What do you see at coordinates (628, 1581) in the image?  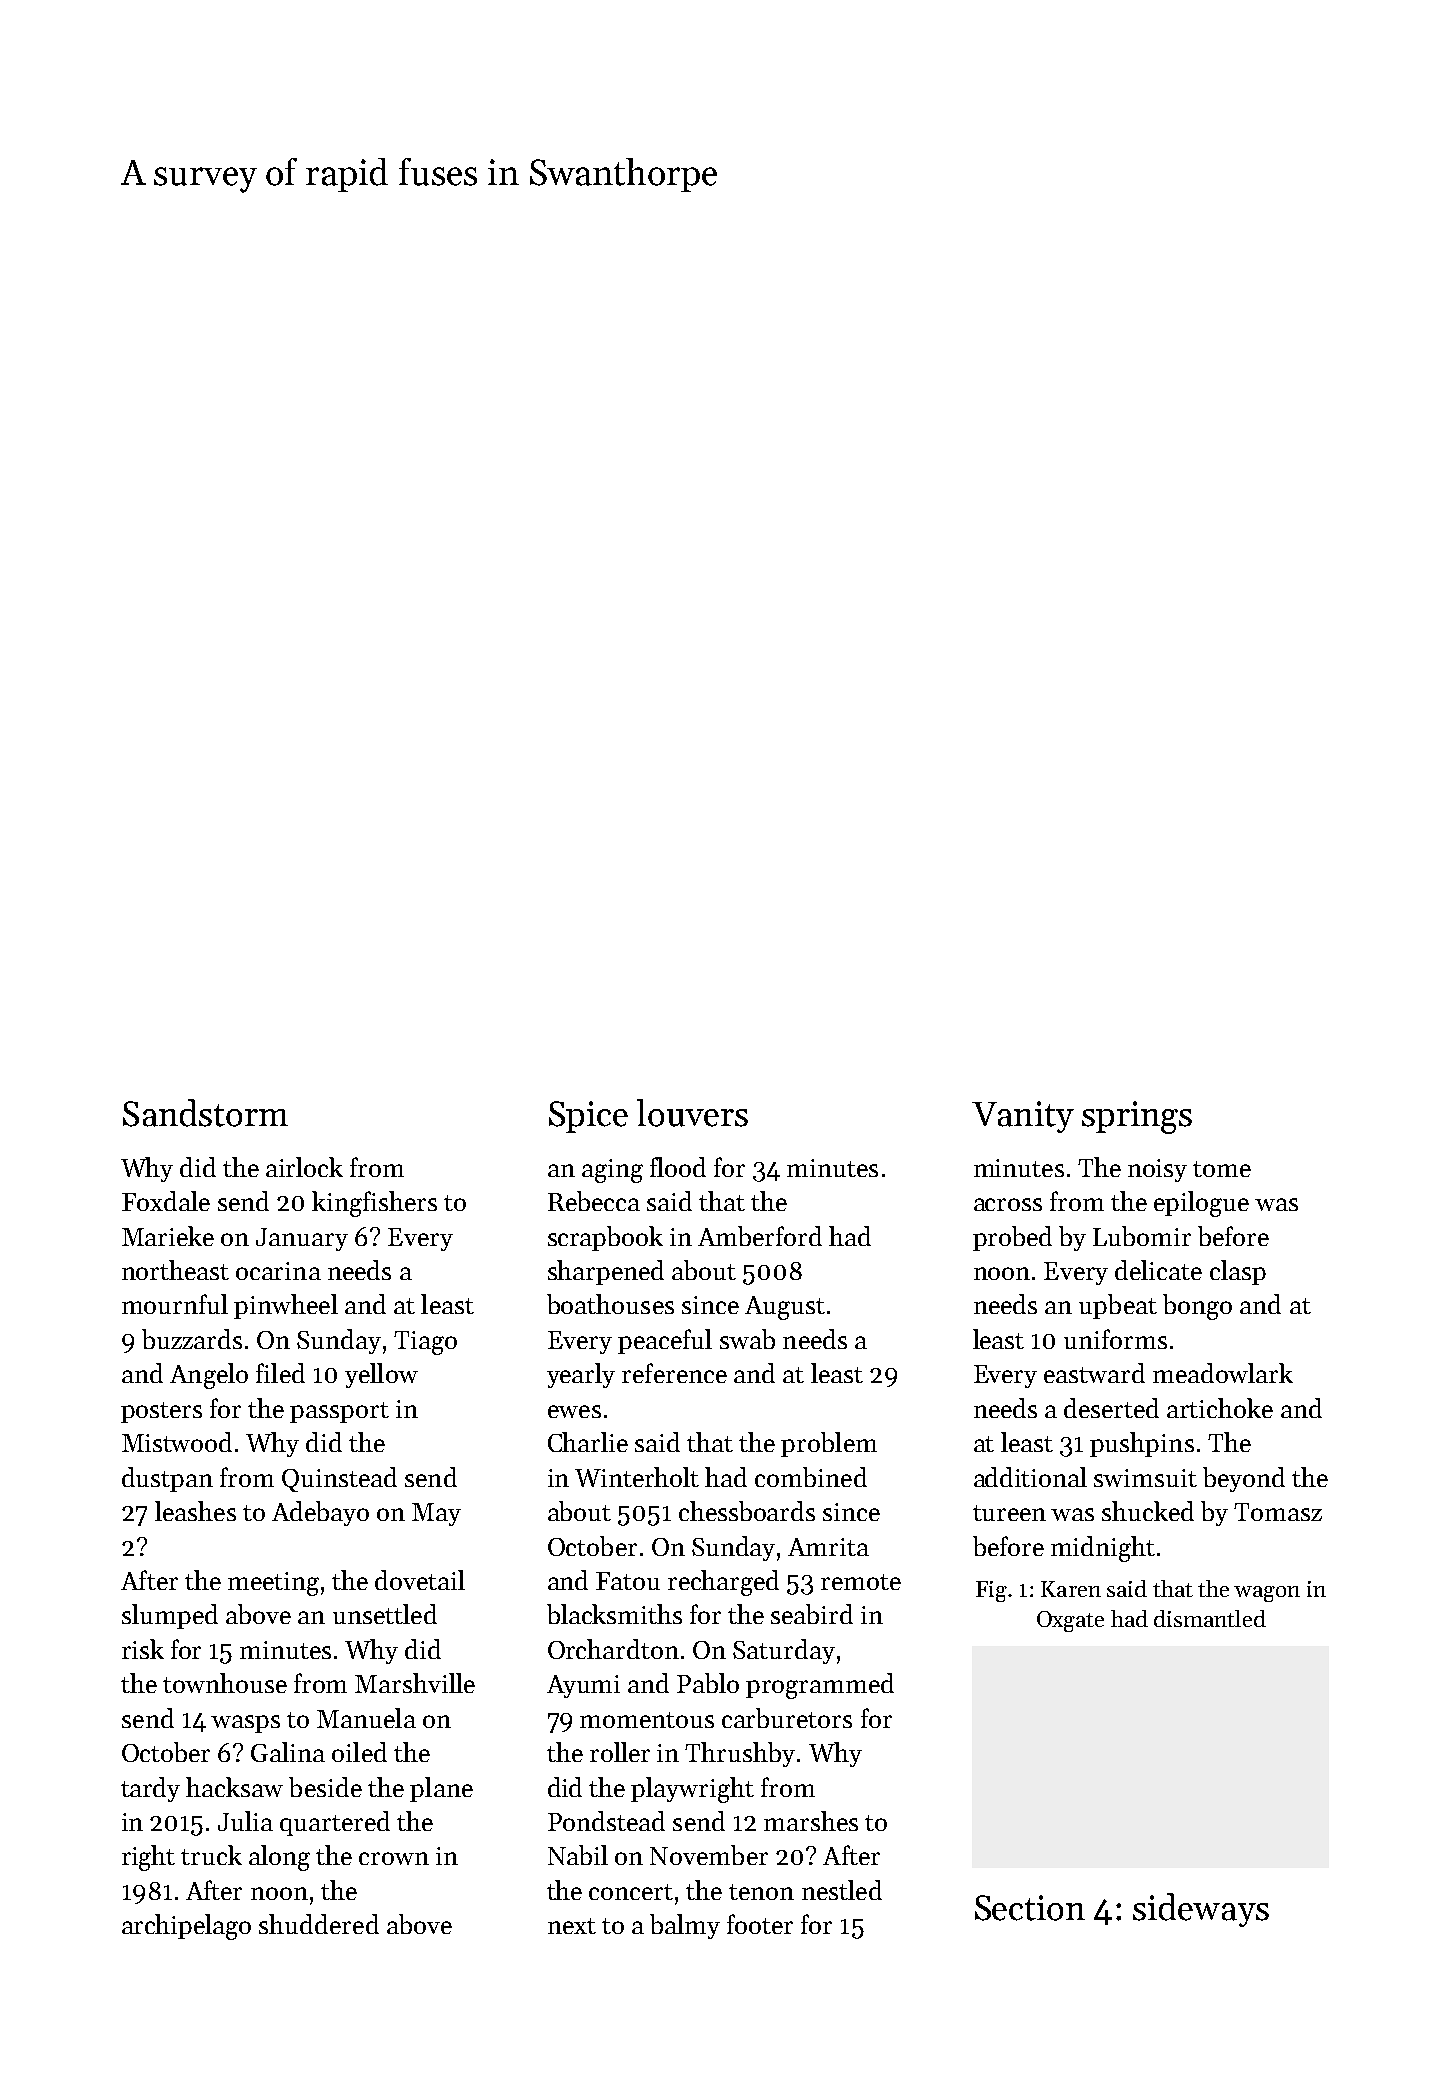 I see `Fatou` at bounding box center [628, 1581].
